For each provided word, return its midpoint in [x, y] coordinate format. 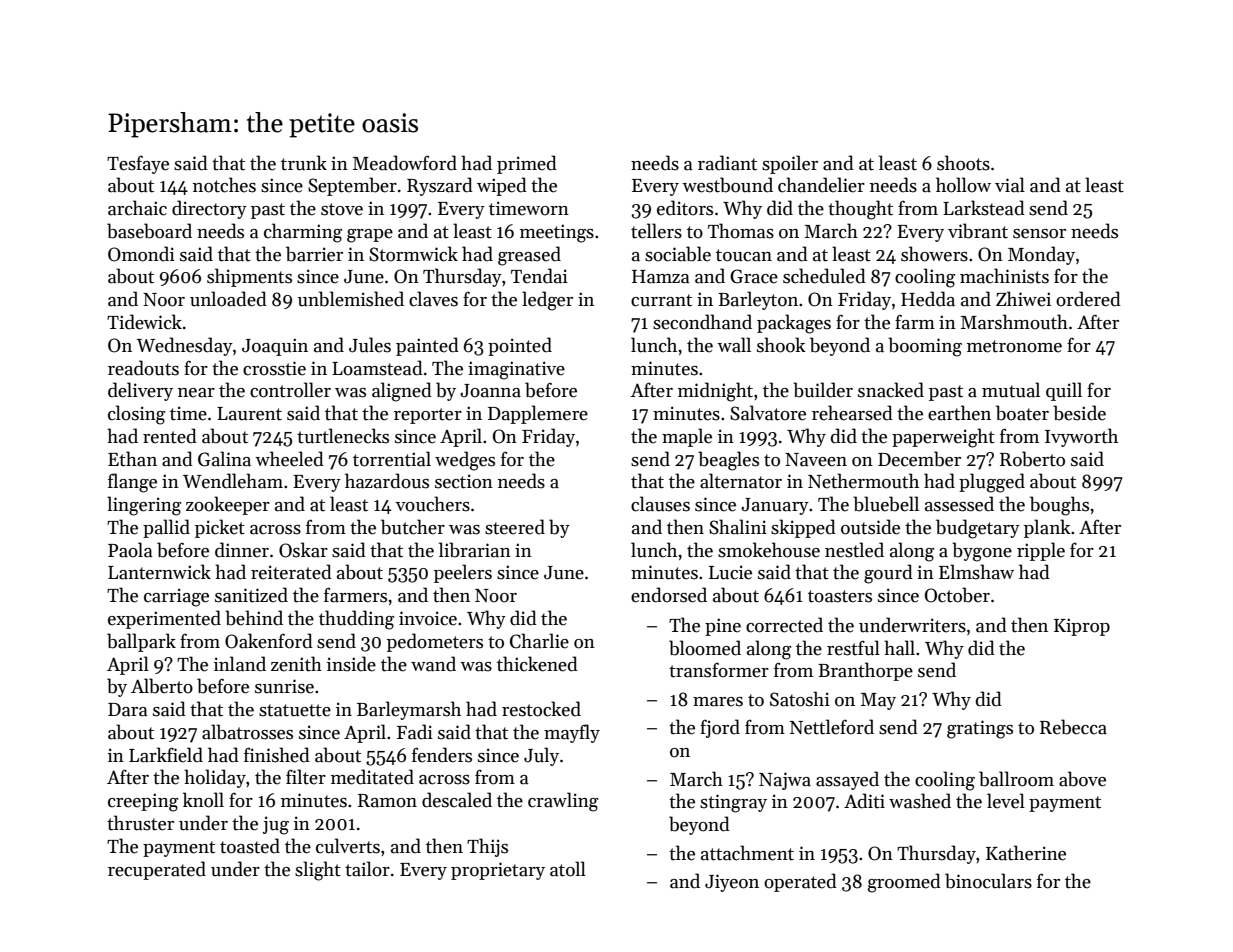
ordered [1088, 299]
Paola [130, 550]
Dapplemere [538, 414]
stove [342, 209]
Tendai [539, 276]
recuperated [157, 870]
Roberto [1032, 459]
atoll [568, 869]
